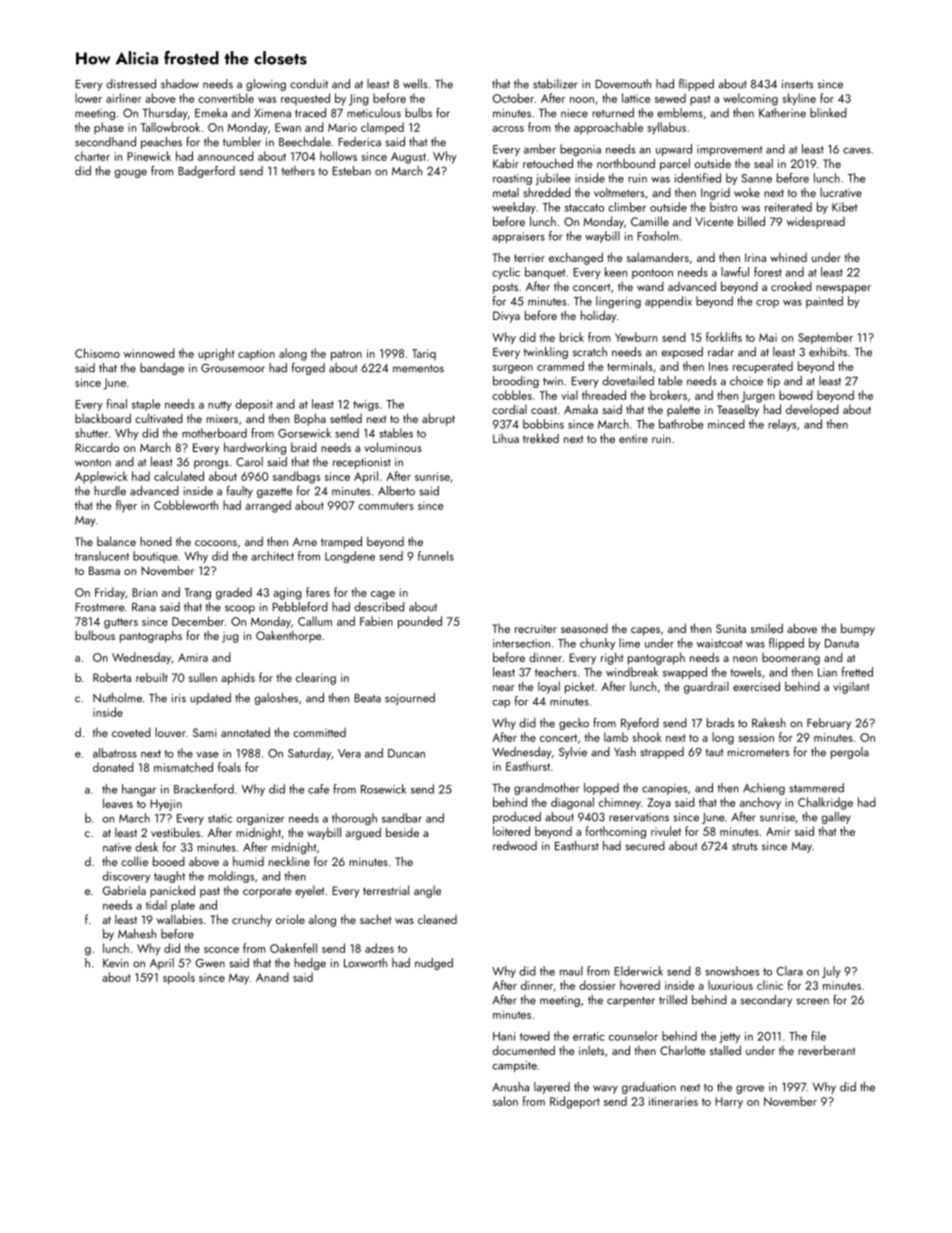 The image size is (952, 1233). What do you see at coordinates (276, 699) in the screenshot?
I see `galoshes` at bounding box center [276, 699].
